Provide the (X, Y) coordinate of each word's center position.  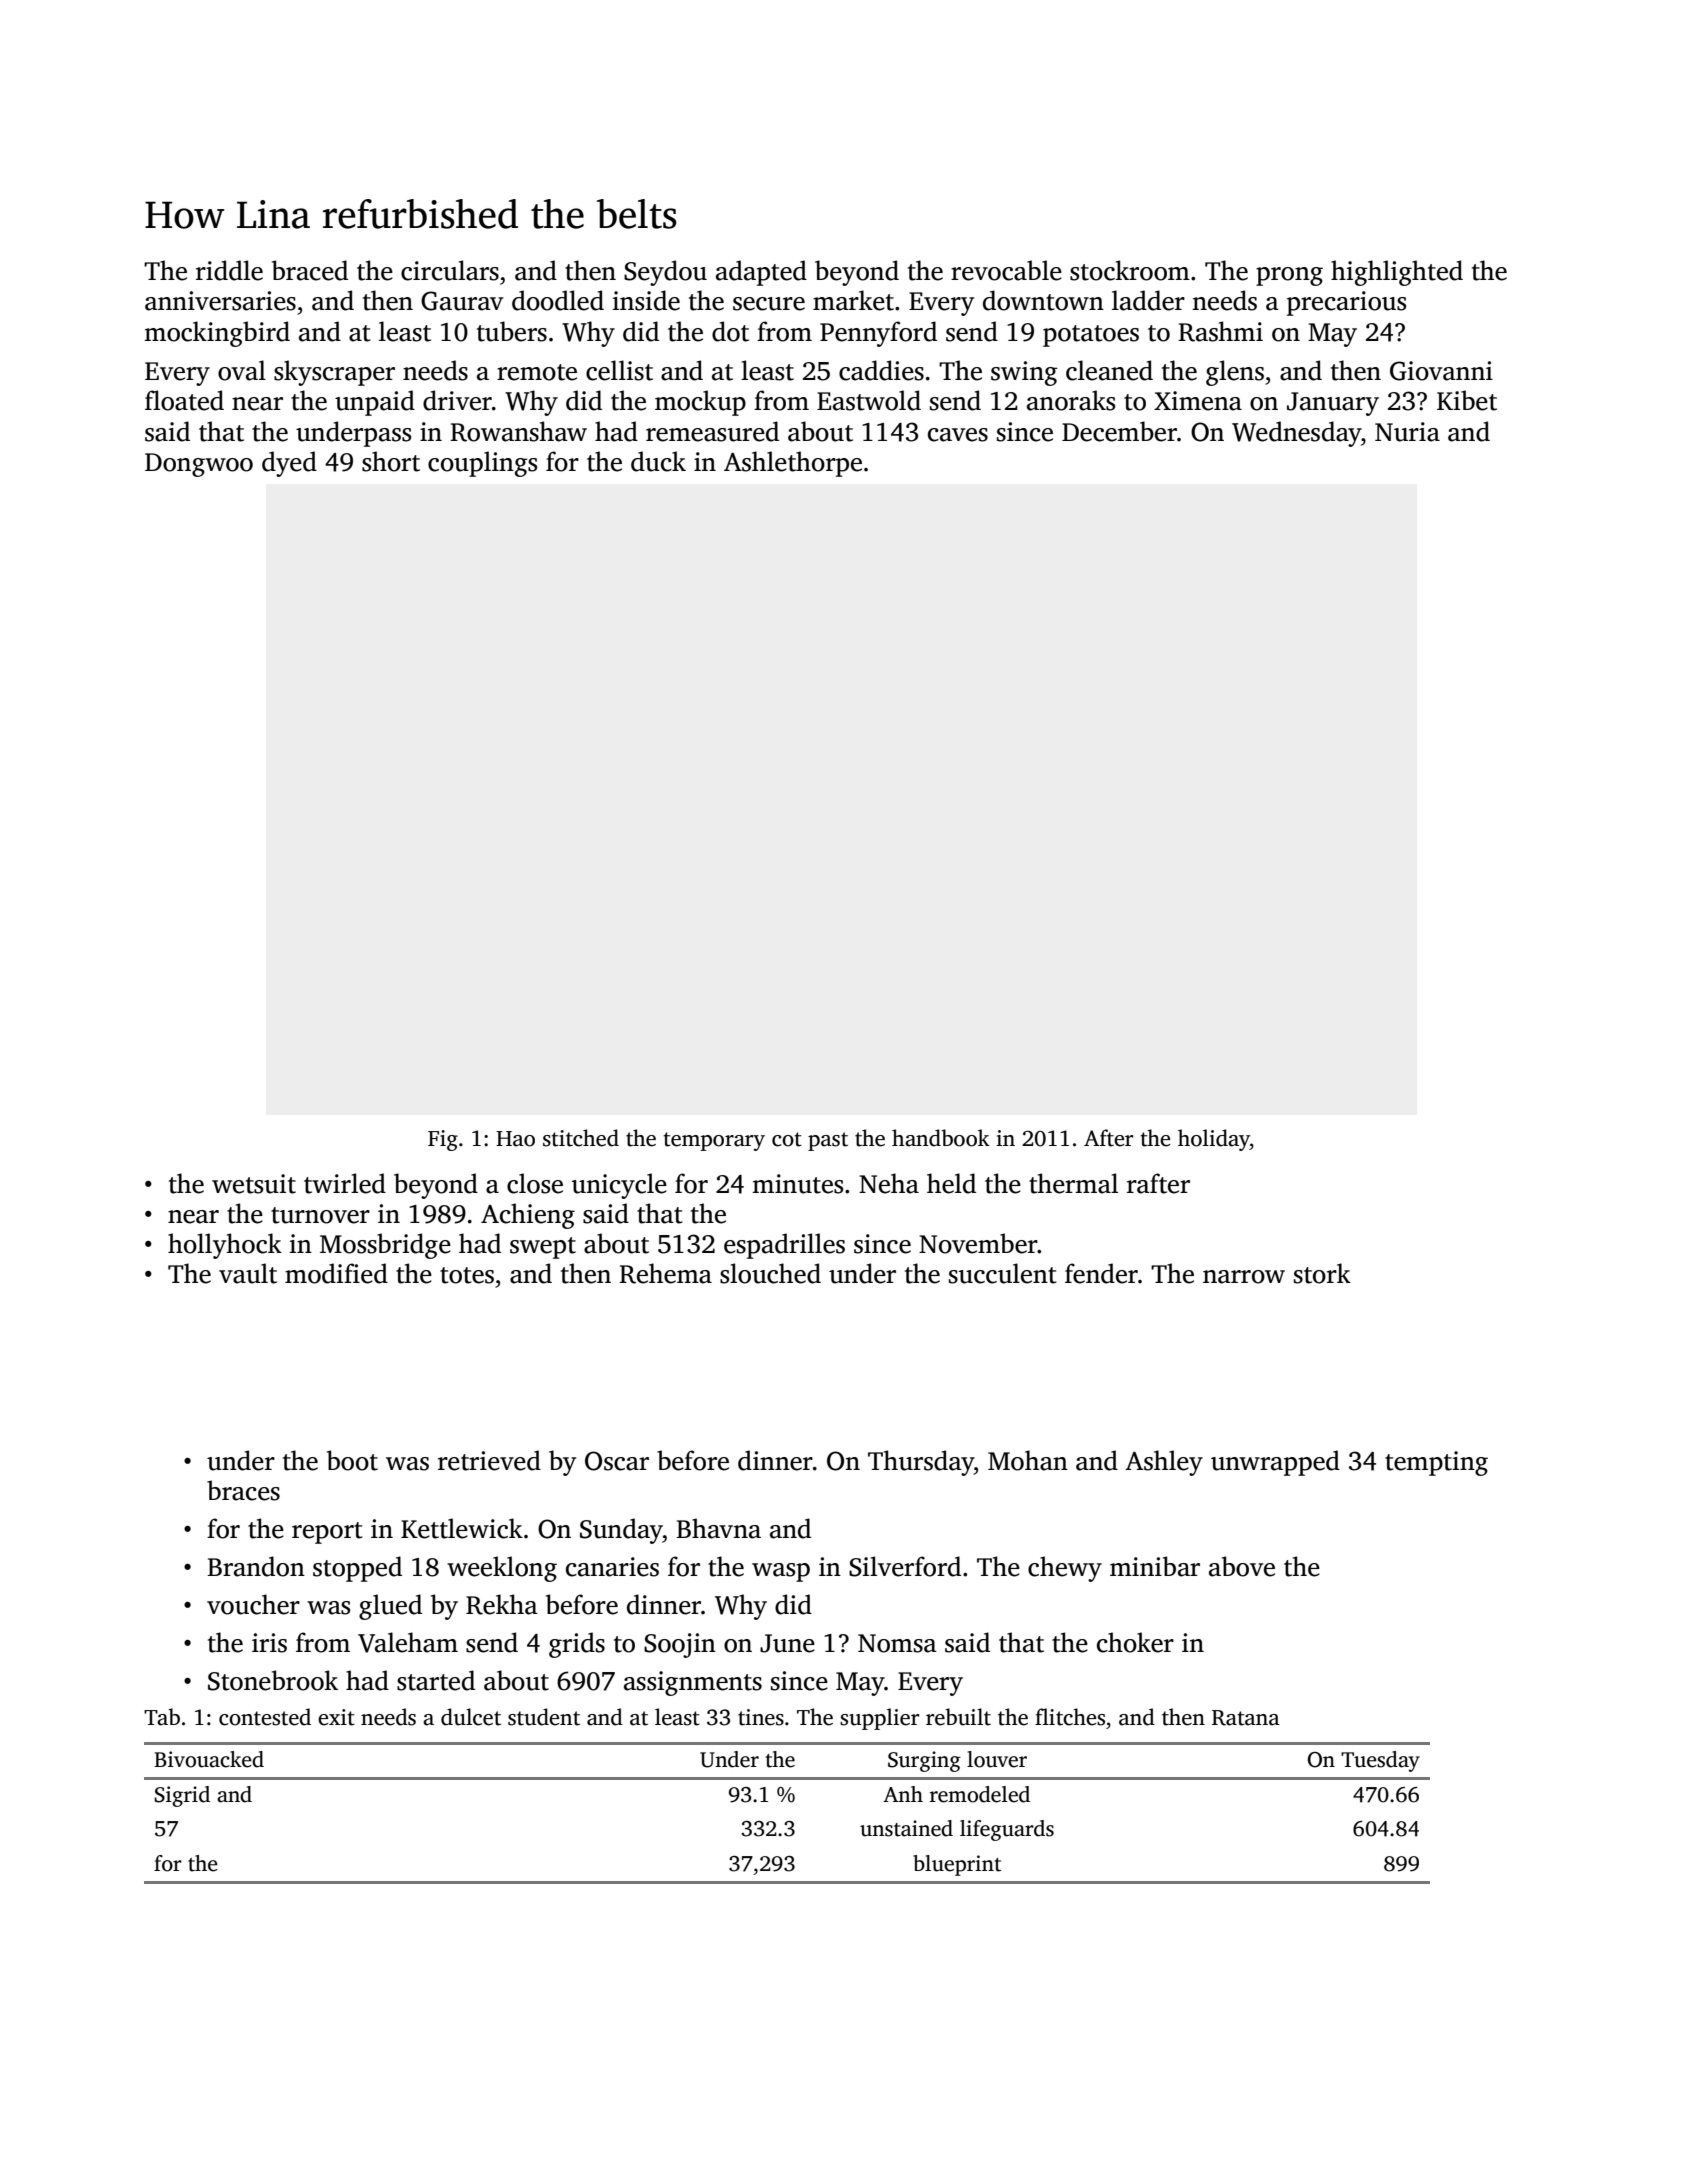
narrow (1244, 1277)
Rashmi (1220, 331)
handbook (941, 1138)
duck (658, 461)
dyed (289, 464)
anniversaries (220, 301)
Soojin (680, 1645)
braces (243, 1490)
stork (1322, 1273)
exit (336, 1717)
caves (958, 435)
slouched (770, 1273)
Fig (443, 1140)
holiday (1214, 1140)
